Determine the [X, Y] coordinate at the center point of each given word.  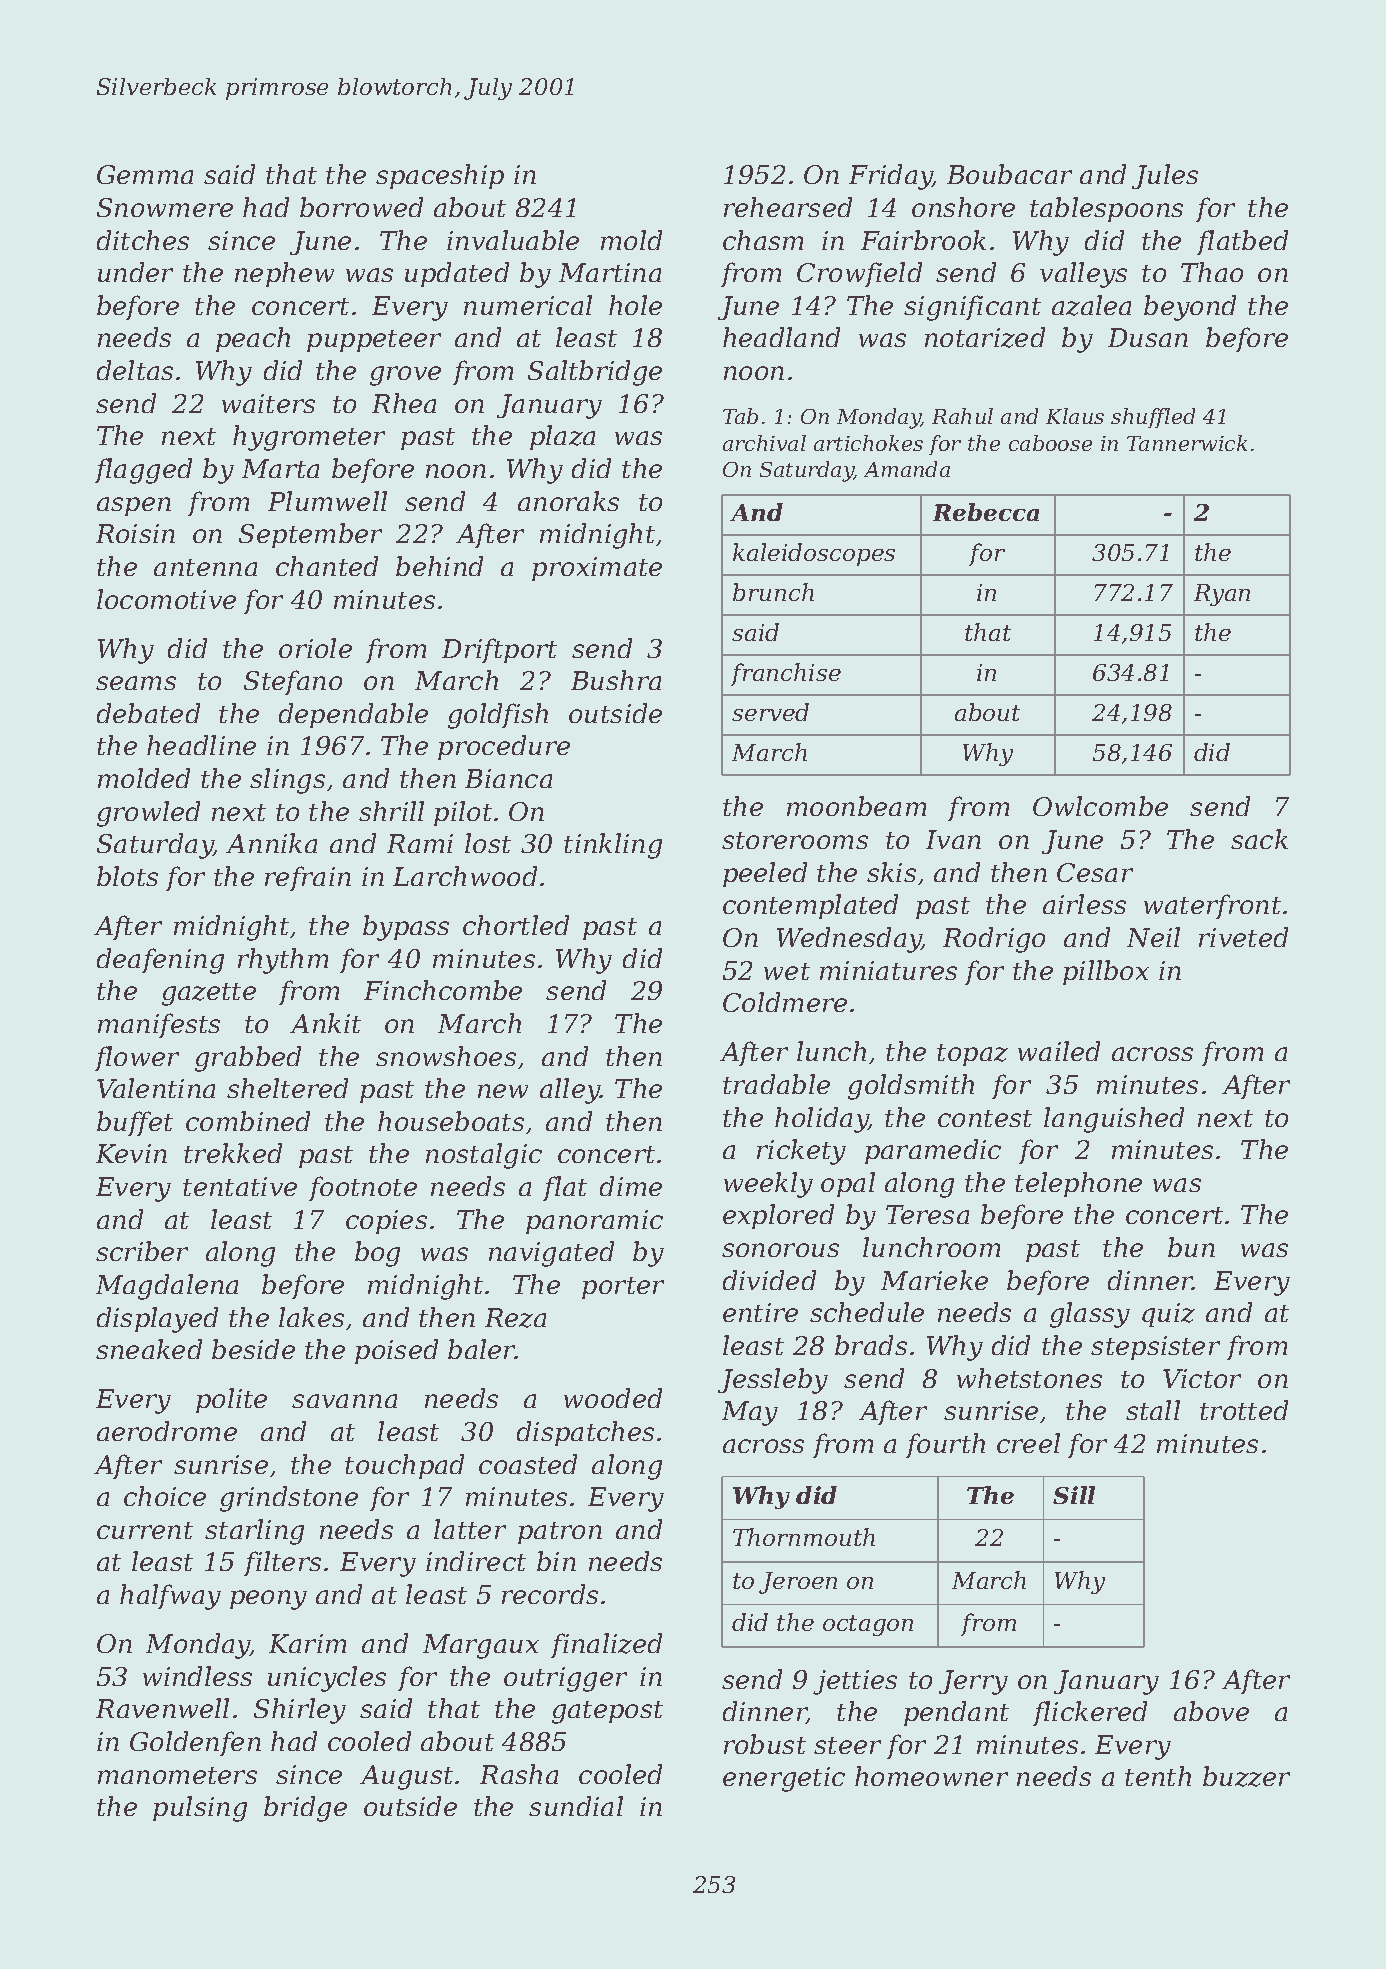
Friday [891, 177]
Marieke [934, 1280]
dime [631, 1186]
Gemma [145, 174]
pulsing [200, 1809]
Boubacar [1009, 174]
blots [127, 876]
